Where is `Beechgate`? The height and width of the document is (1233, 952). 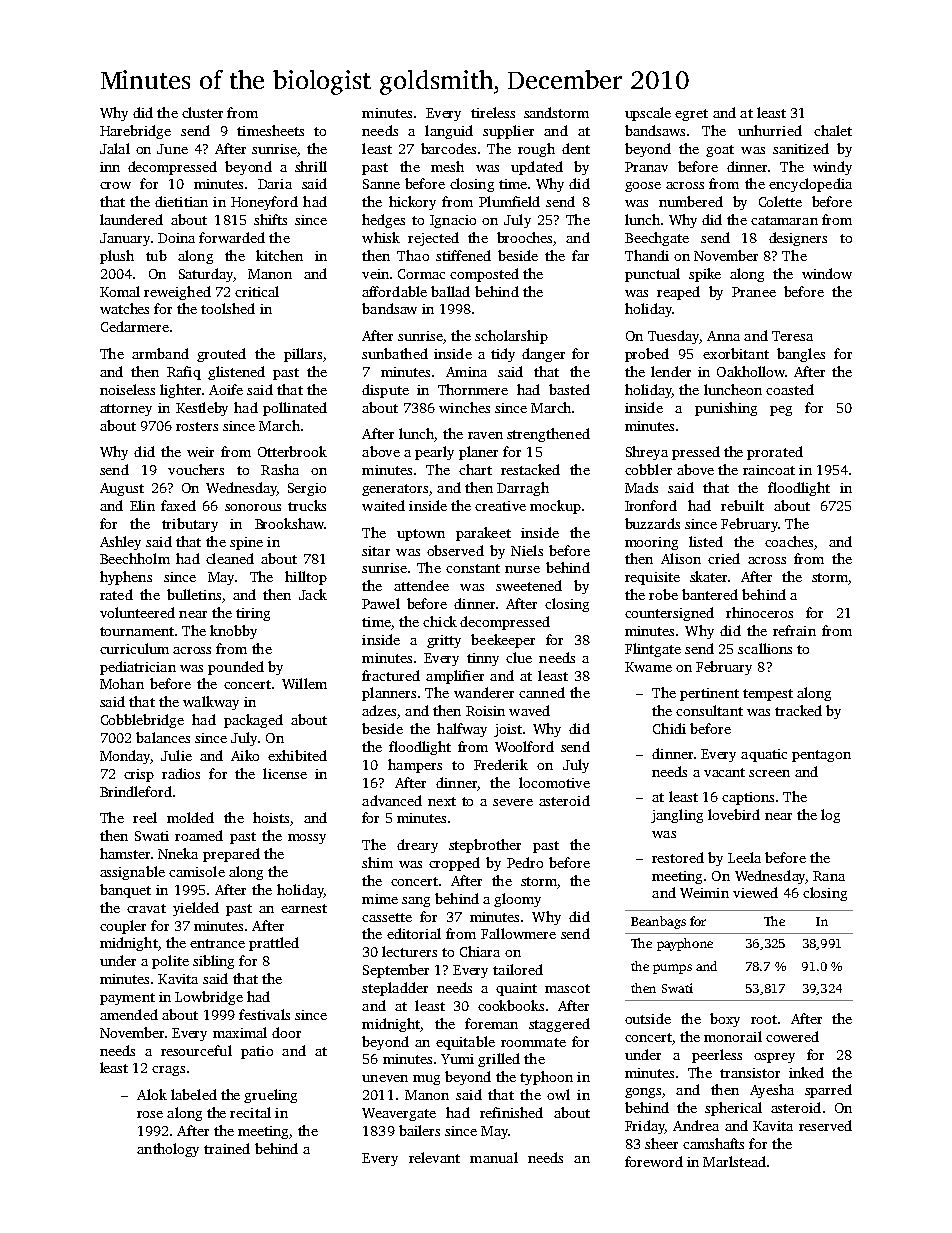
Beechgate is located at coordinates (657, 239).
